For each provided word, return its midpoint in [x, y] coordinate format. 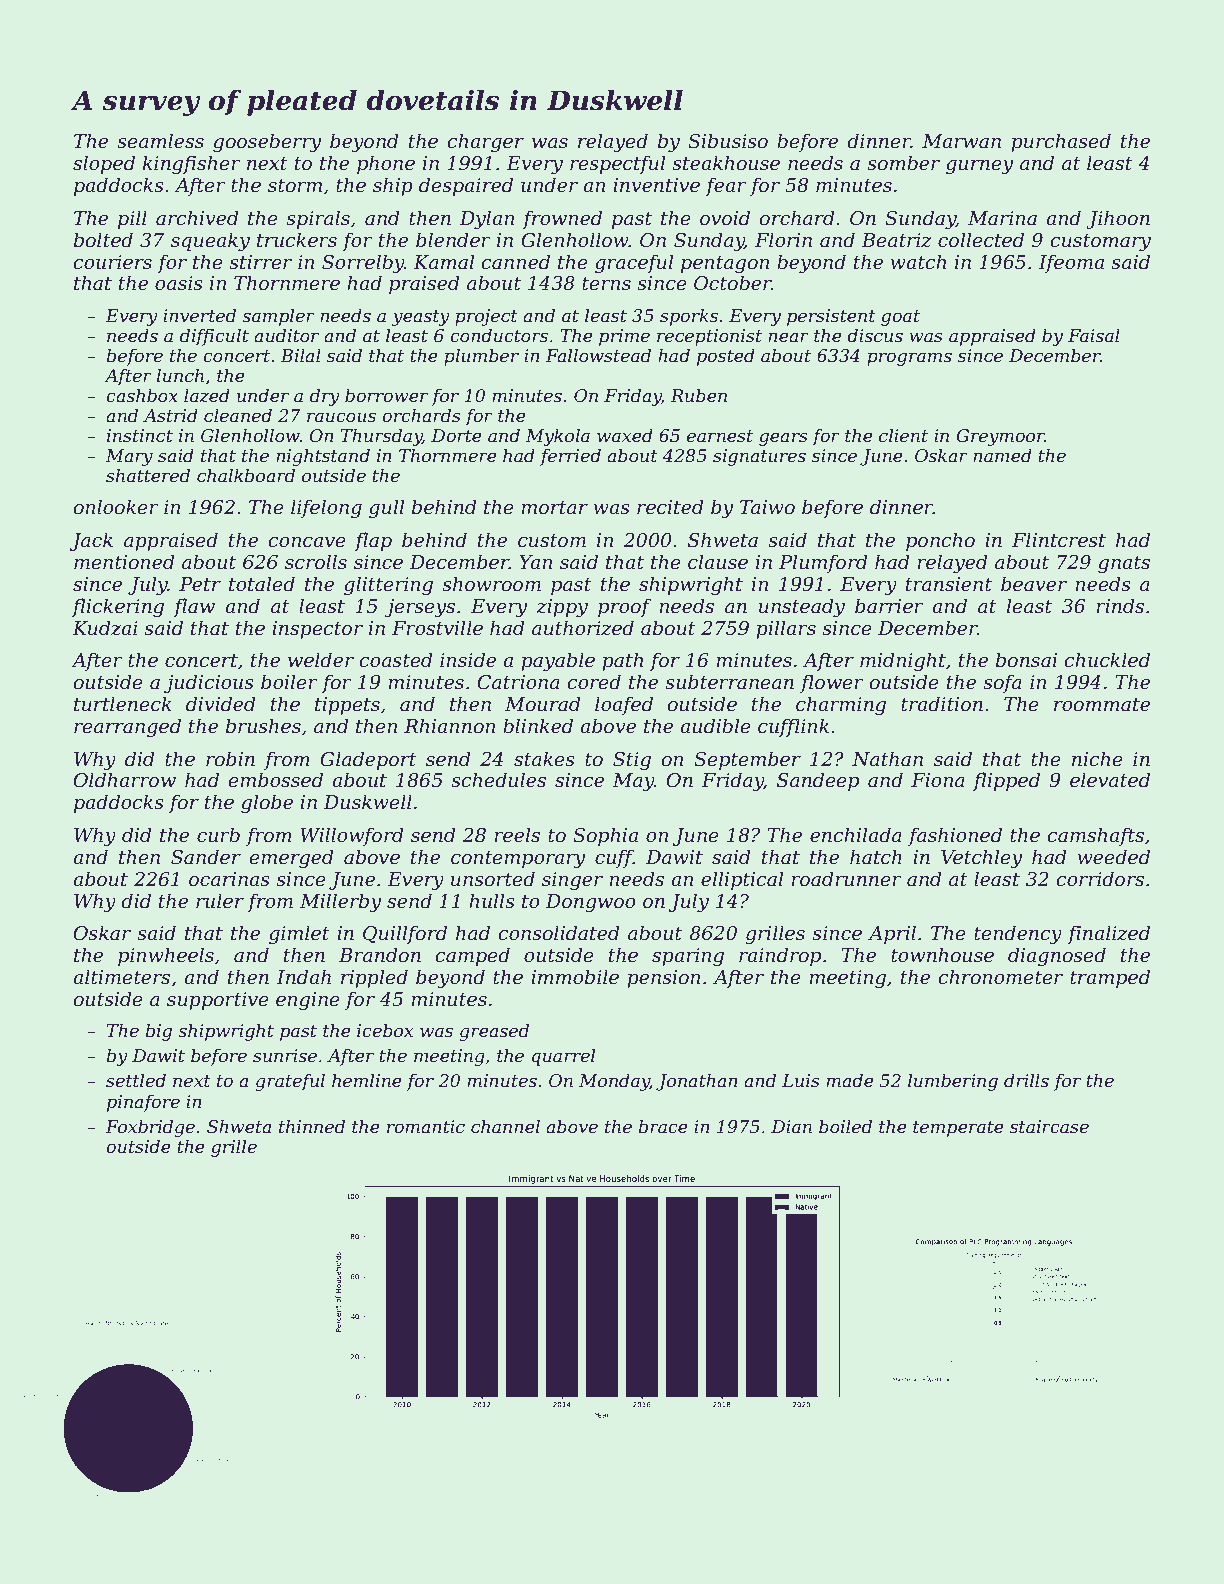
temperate [958, 1129]
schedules [498, 780]
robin [230, 759]
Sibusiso [728, 141]
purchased [1061, 142]
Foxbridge [150, 1128]
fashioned [955, 836]
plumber [481, 357]
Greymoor [1000, 437]
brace [663, 1126]
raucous [341, 417]
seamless [160, 141]
